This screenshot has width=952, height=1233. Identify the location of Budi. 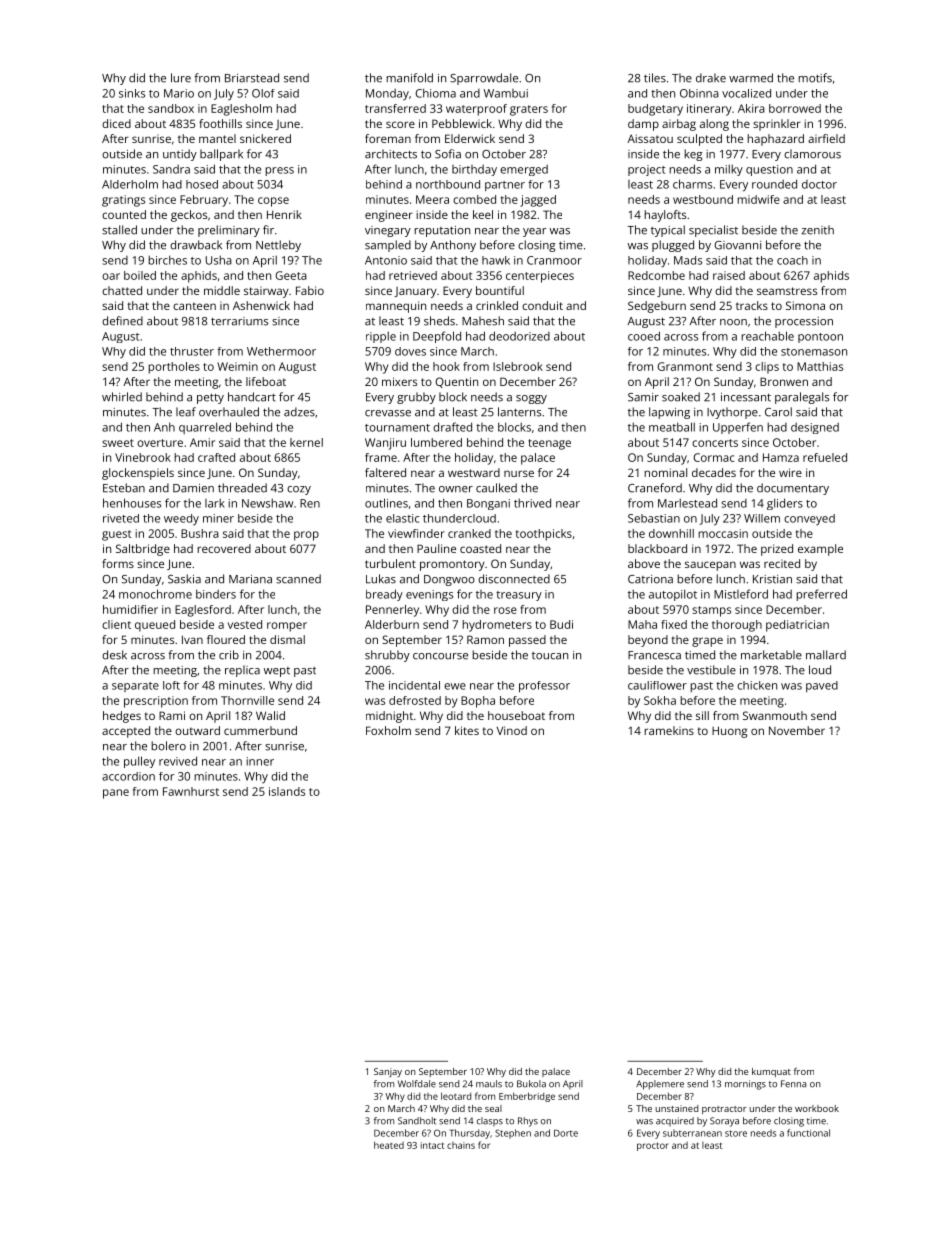
(561, 624).
